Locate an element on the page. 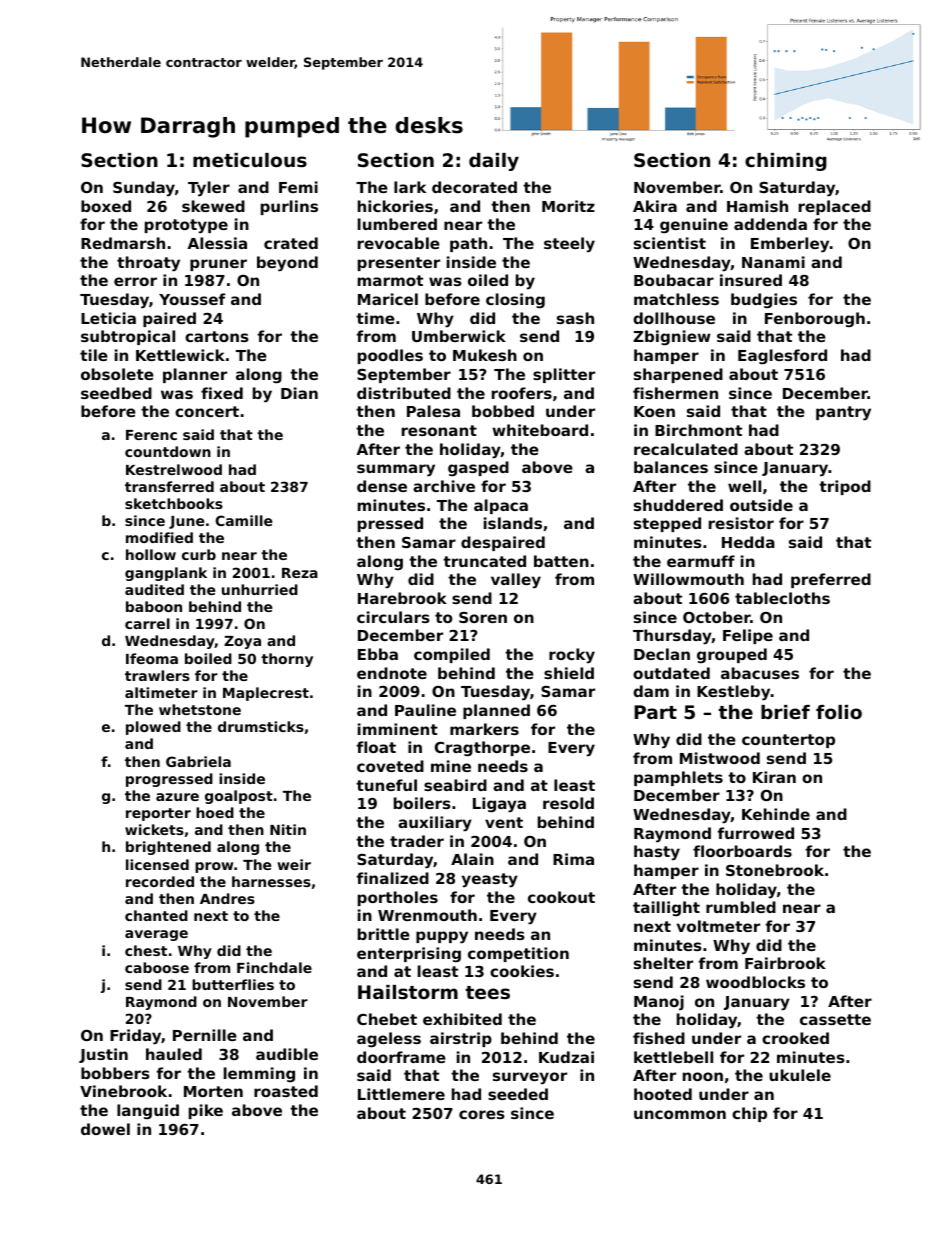 The height and width of the document is (1233, 952). whiteboard is located at coordinates (540, 430).
